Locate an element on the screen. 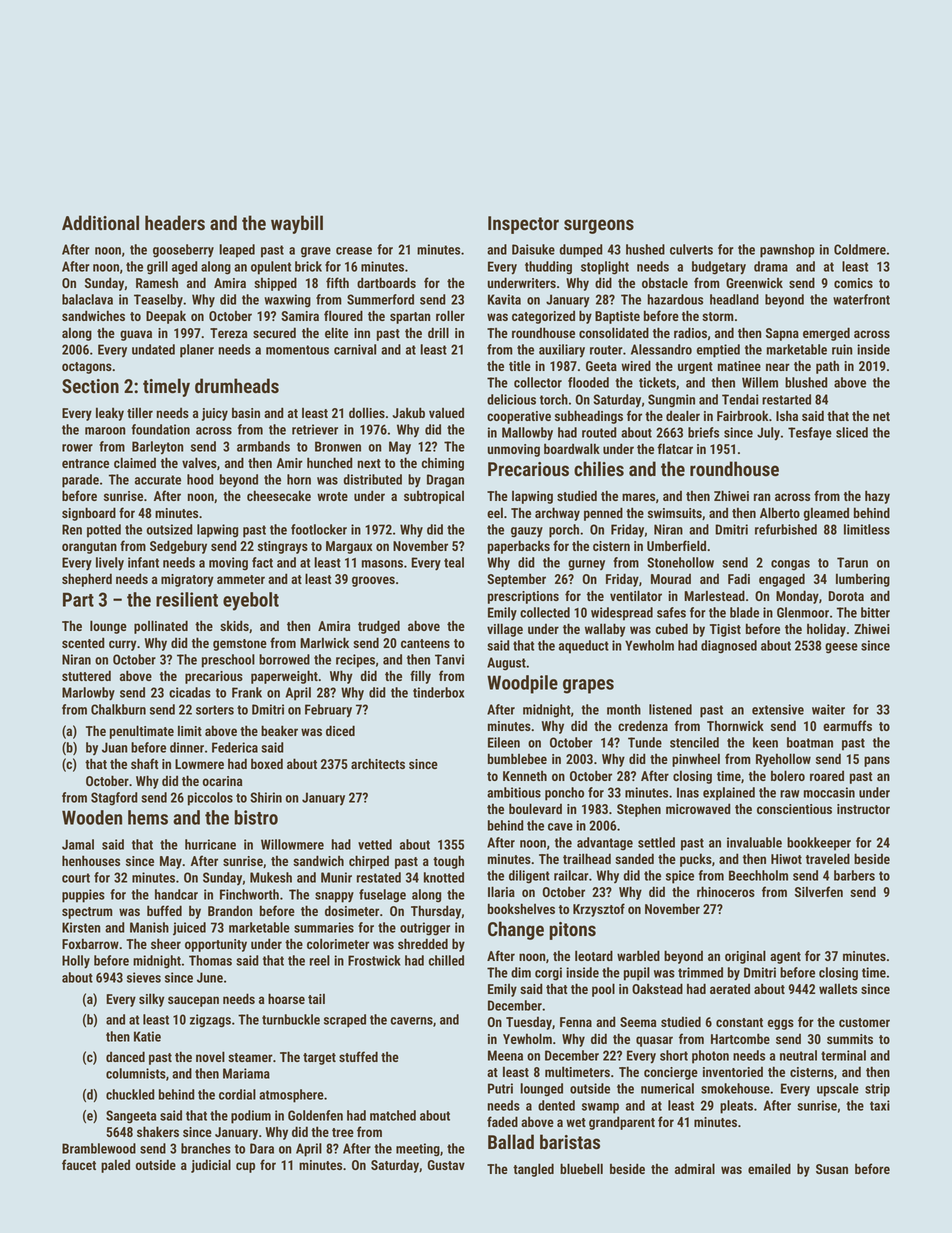 The height and width of the screenshot is (1233, 952). Additional is located at coordinates (100, 223).
